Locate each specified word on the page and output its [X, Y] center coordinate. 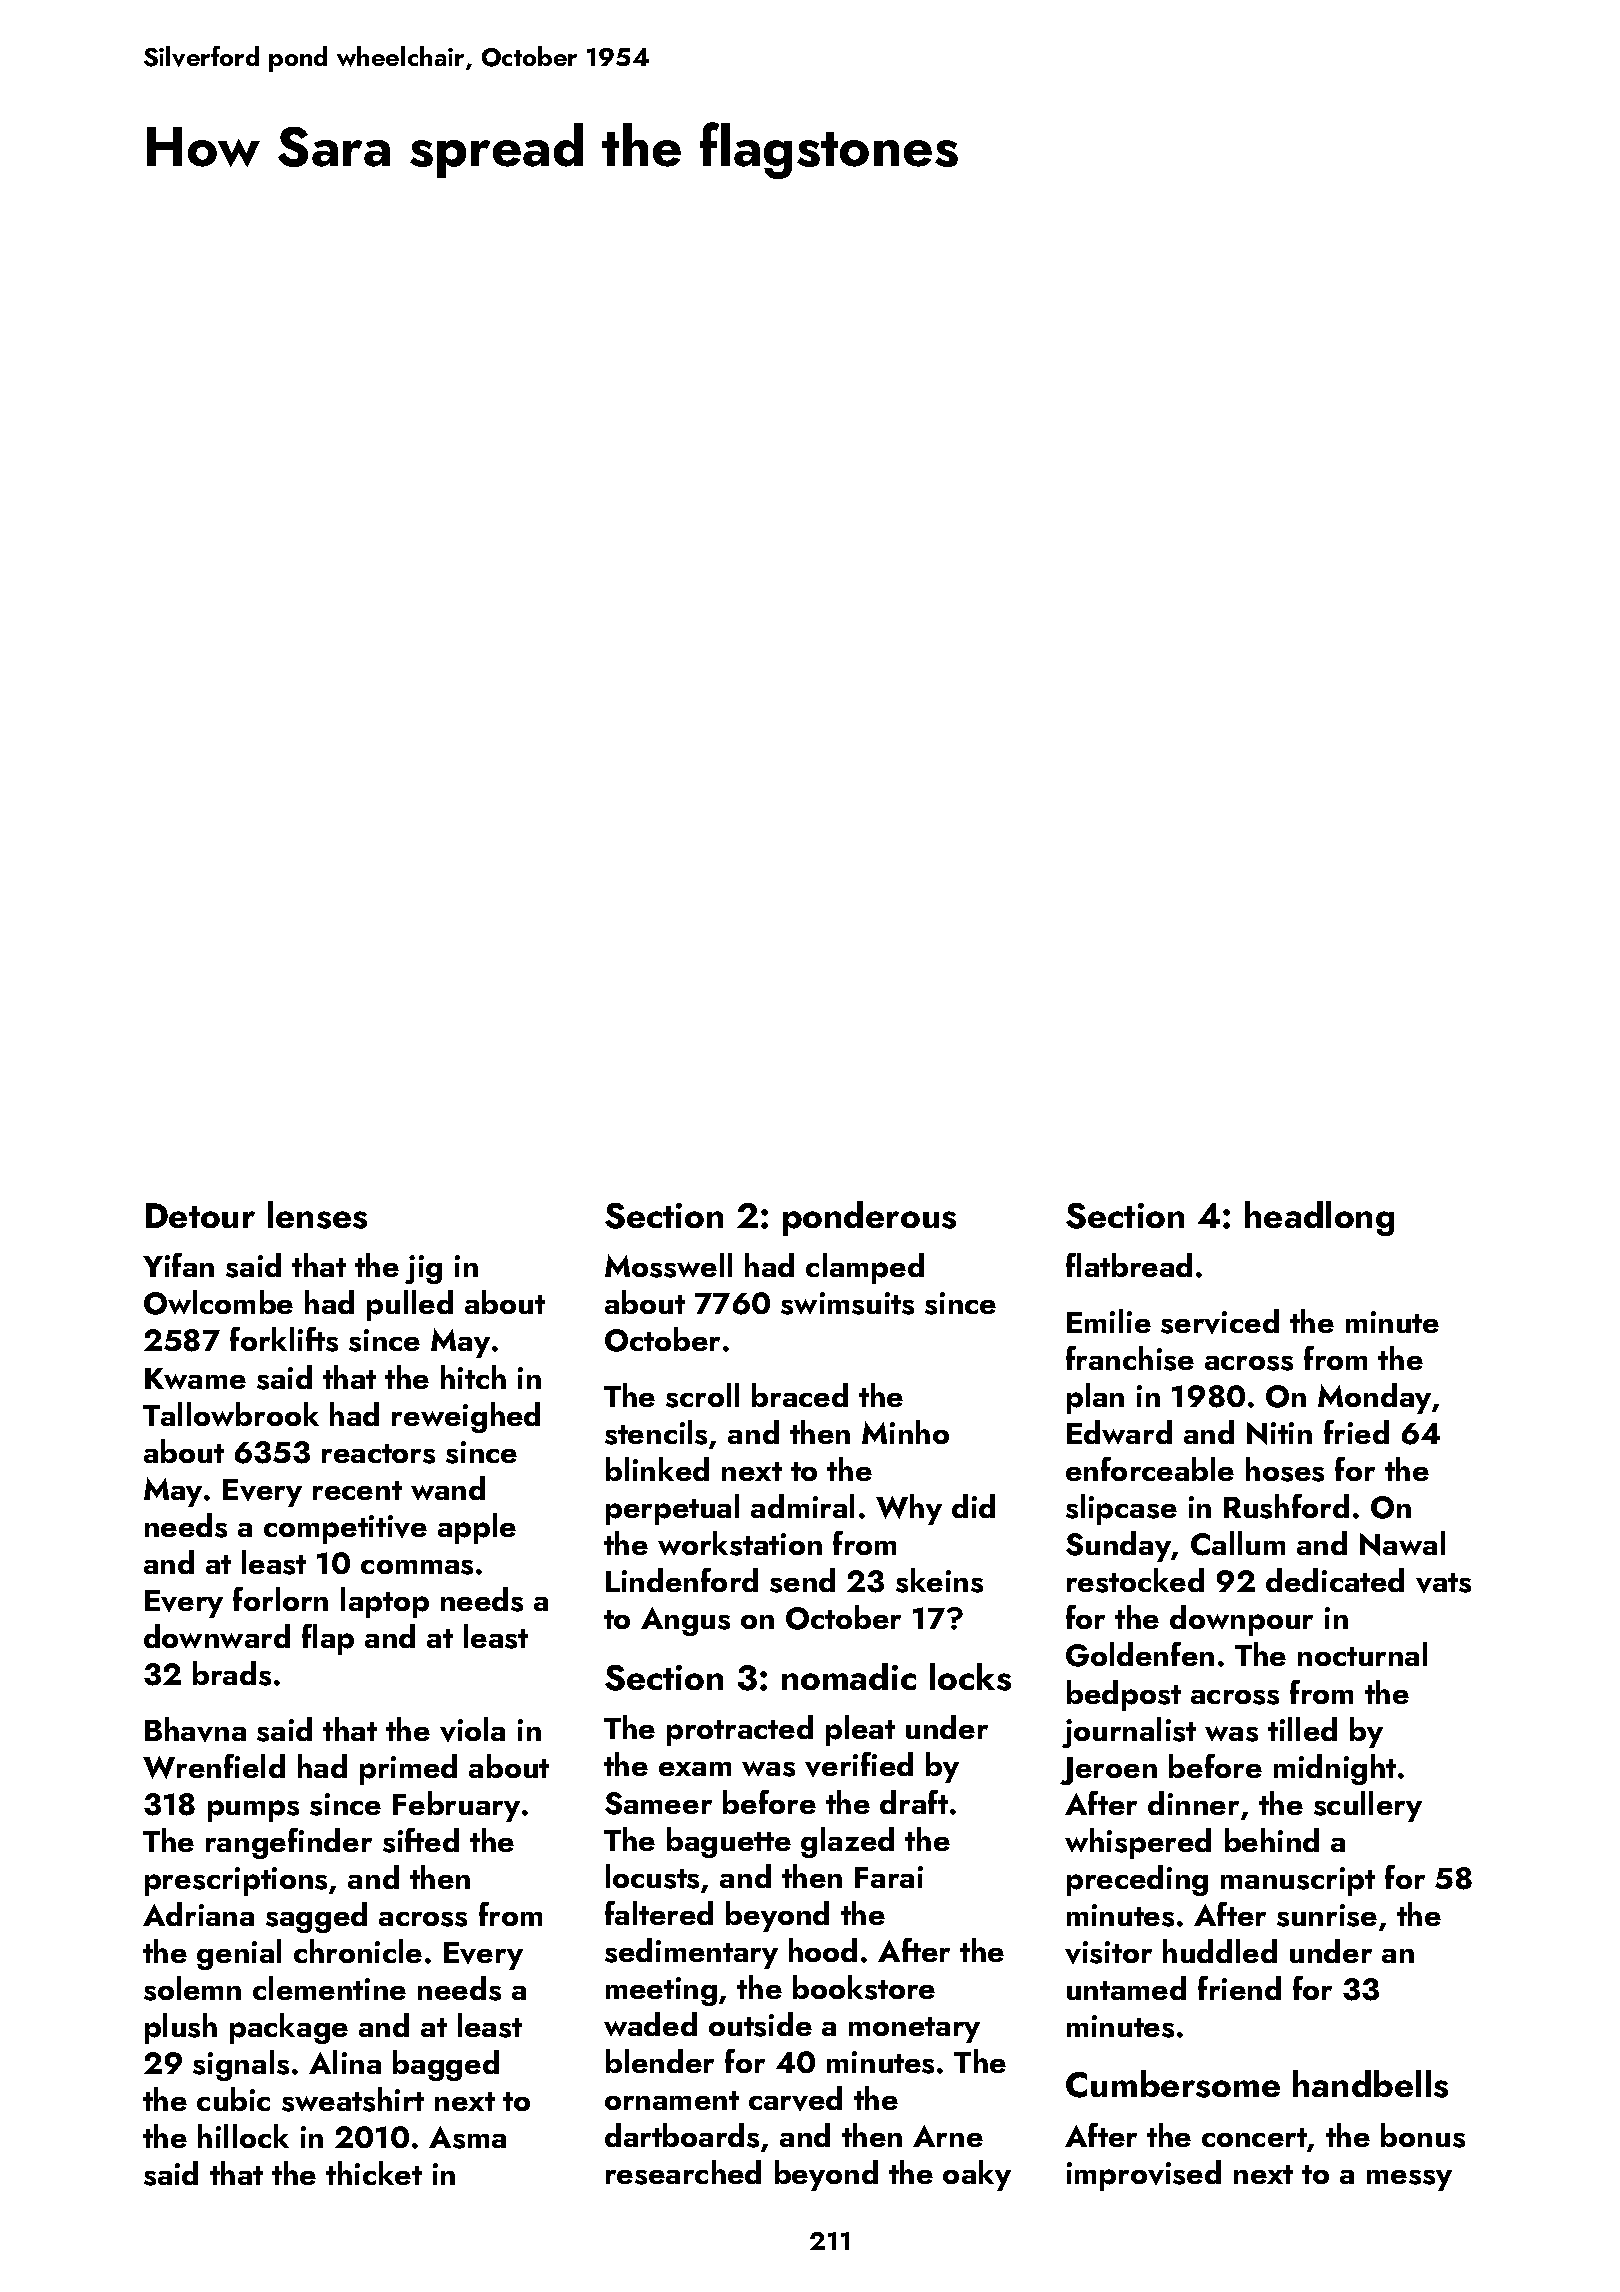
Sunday [1119, 1546]
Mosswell [668, 1265]
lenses [317, 1215]
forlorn [280, 1599]
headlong [1319, 1218]
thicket [374, 2173]
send [802, 1580]
